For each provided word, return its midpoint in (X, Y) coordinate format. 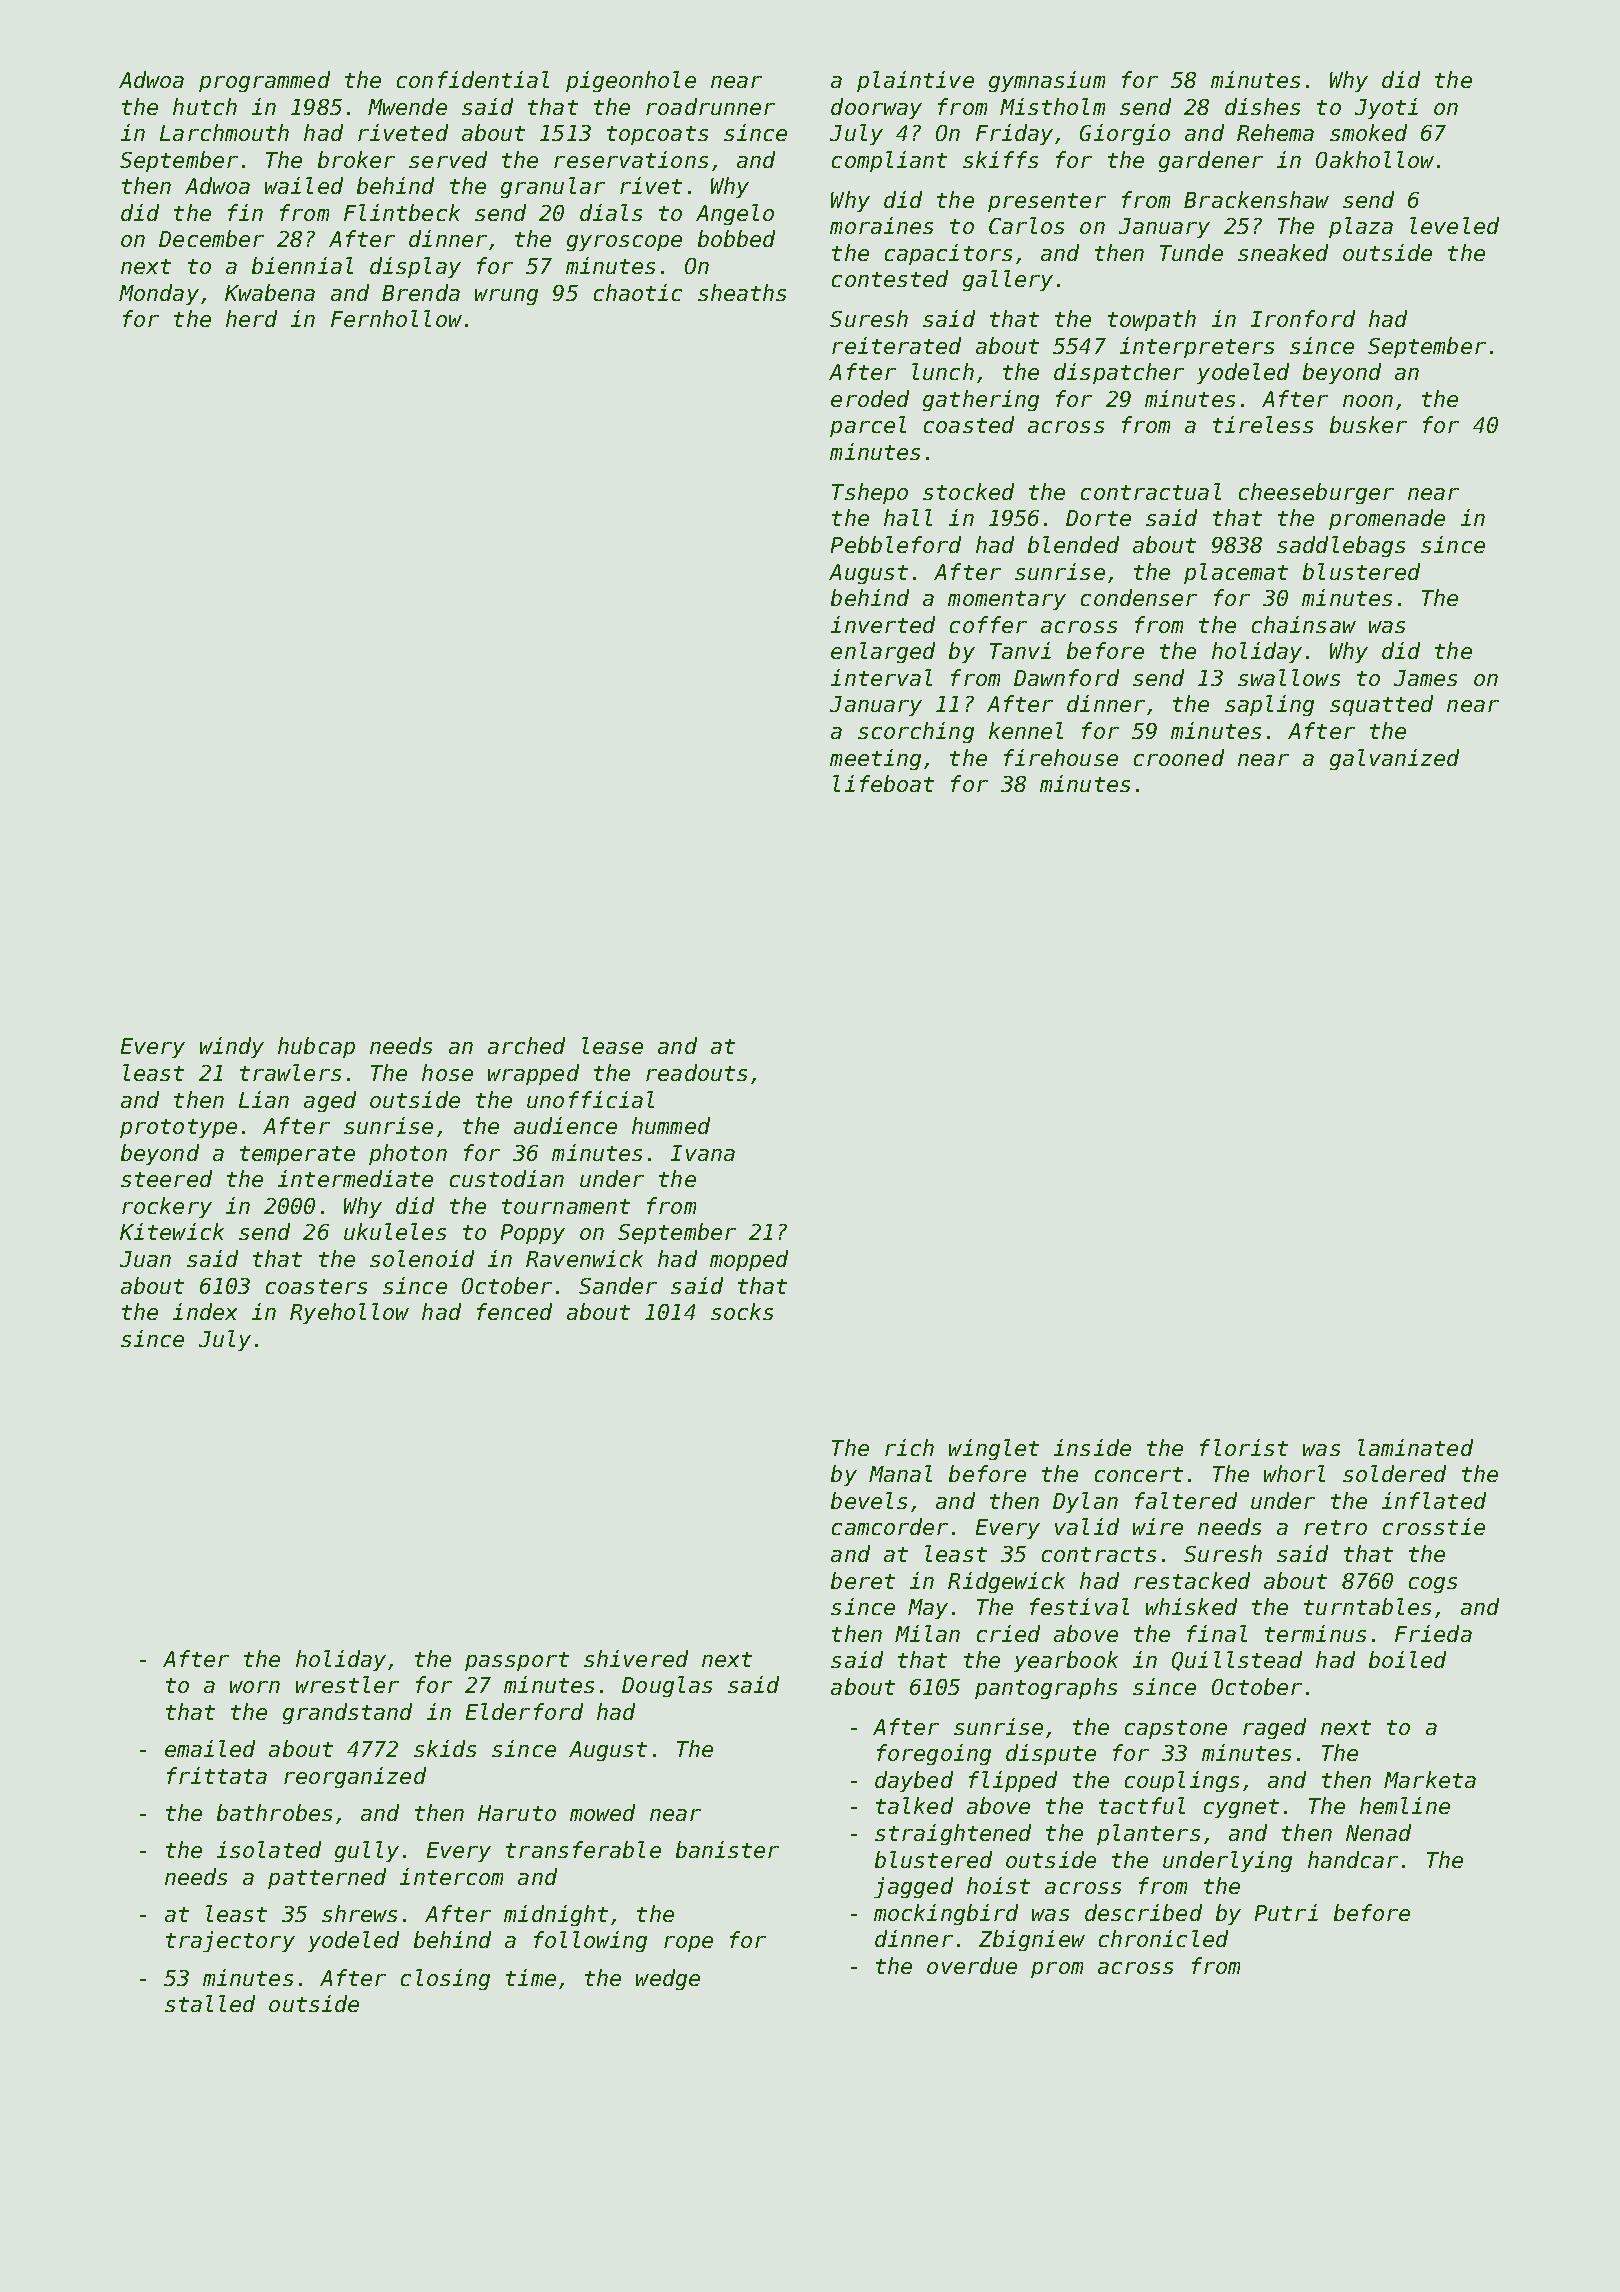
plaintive (915, 81)
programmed (264, 81)
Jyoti (1386, 108)
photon (408, 1154)
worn (255, 1687)
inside (1092, 1447)
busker (1368, 424)
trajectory (230, 1941)
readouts (696, 1072)
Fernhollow (396, 318)
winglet (994, 1449)
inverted (883, 624)
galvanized (1394, 759)
